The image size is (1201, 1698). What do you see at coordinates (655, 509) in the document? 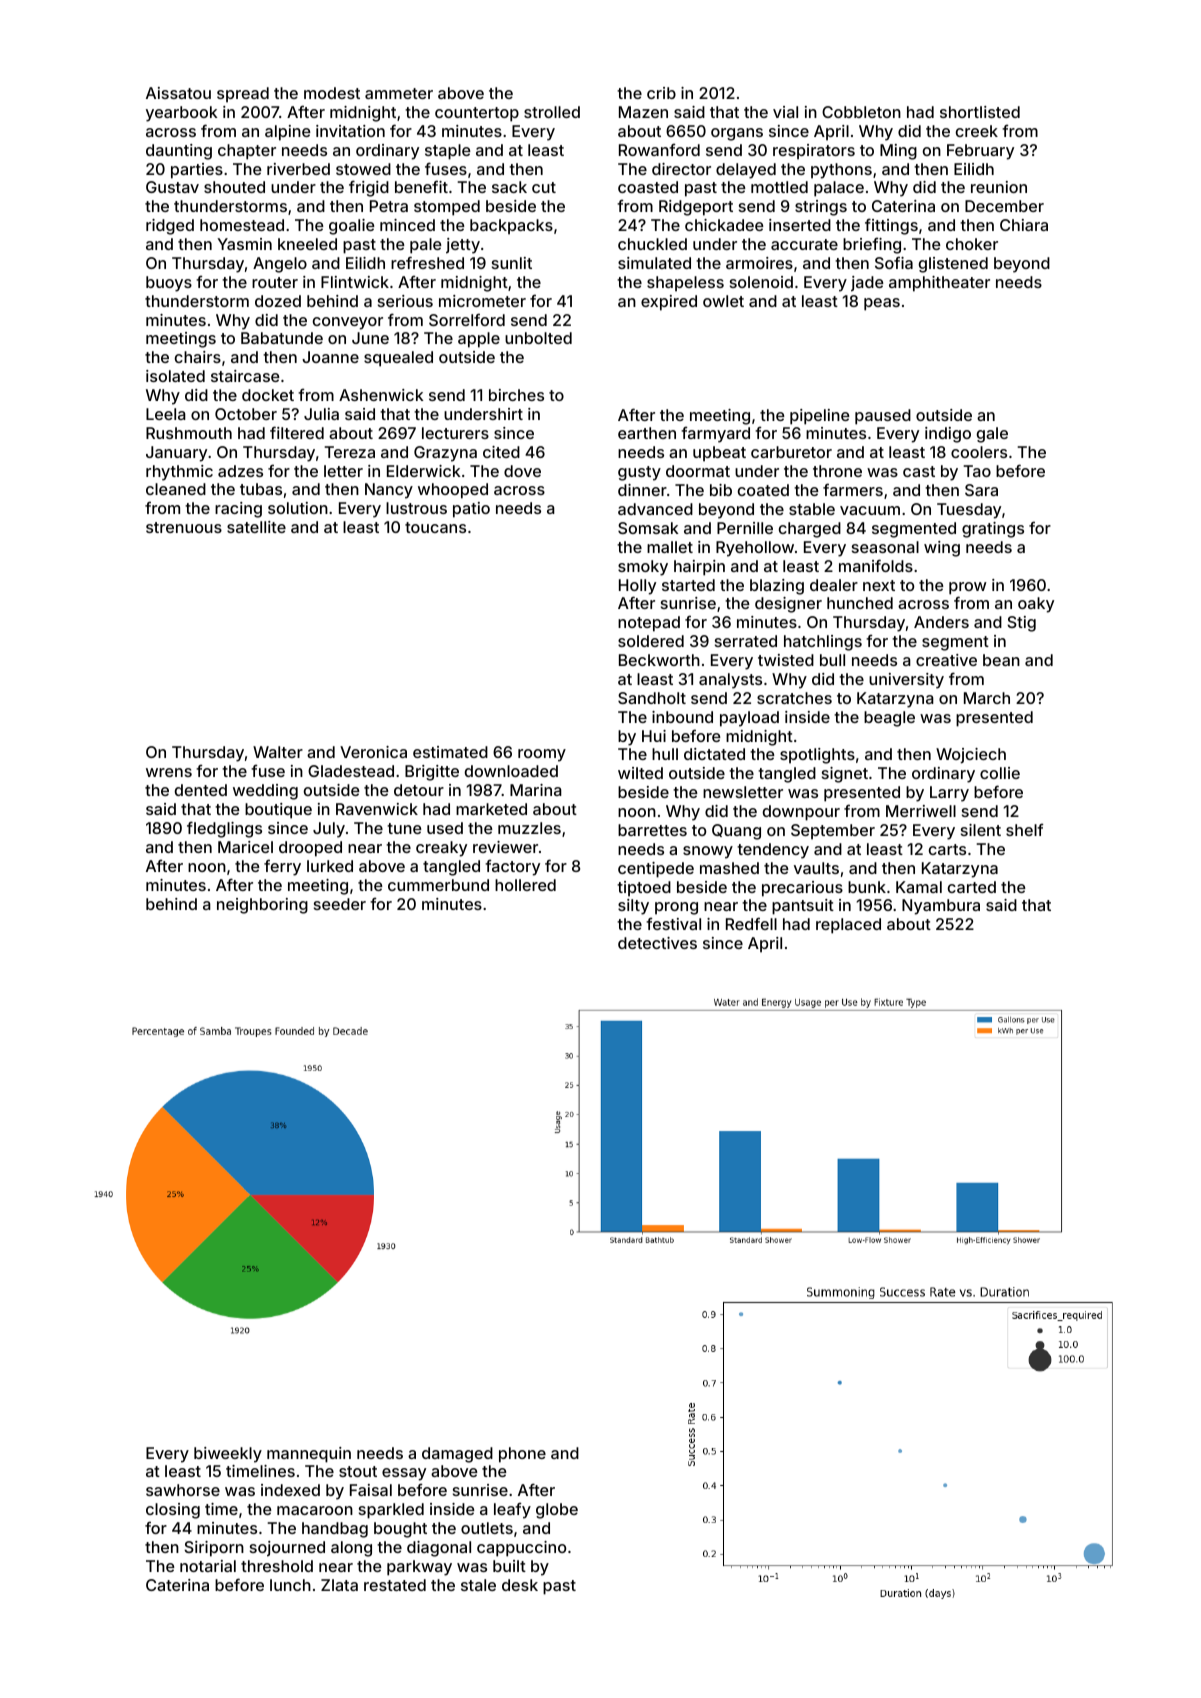
I see `advanced` at bounding box center [655, 509].
